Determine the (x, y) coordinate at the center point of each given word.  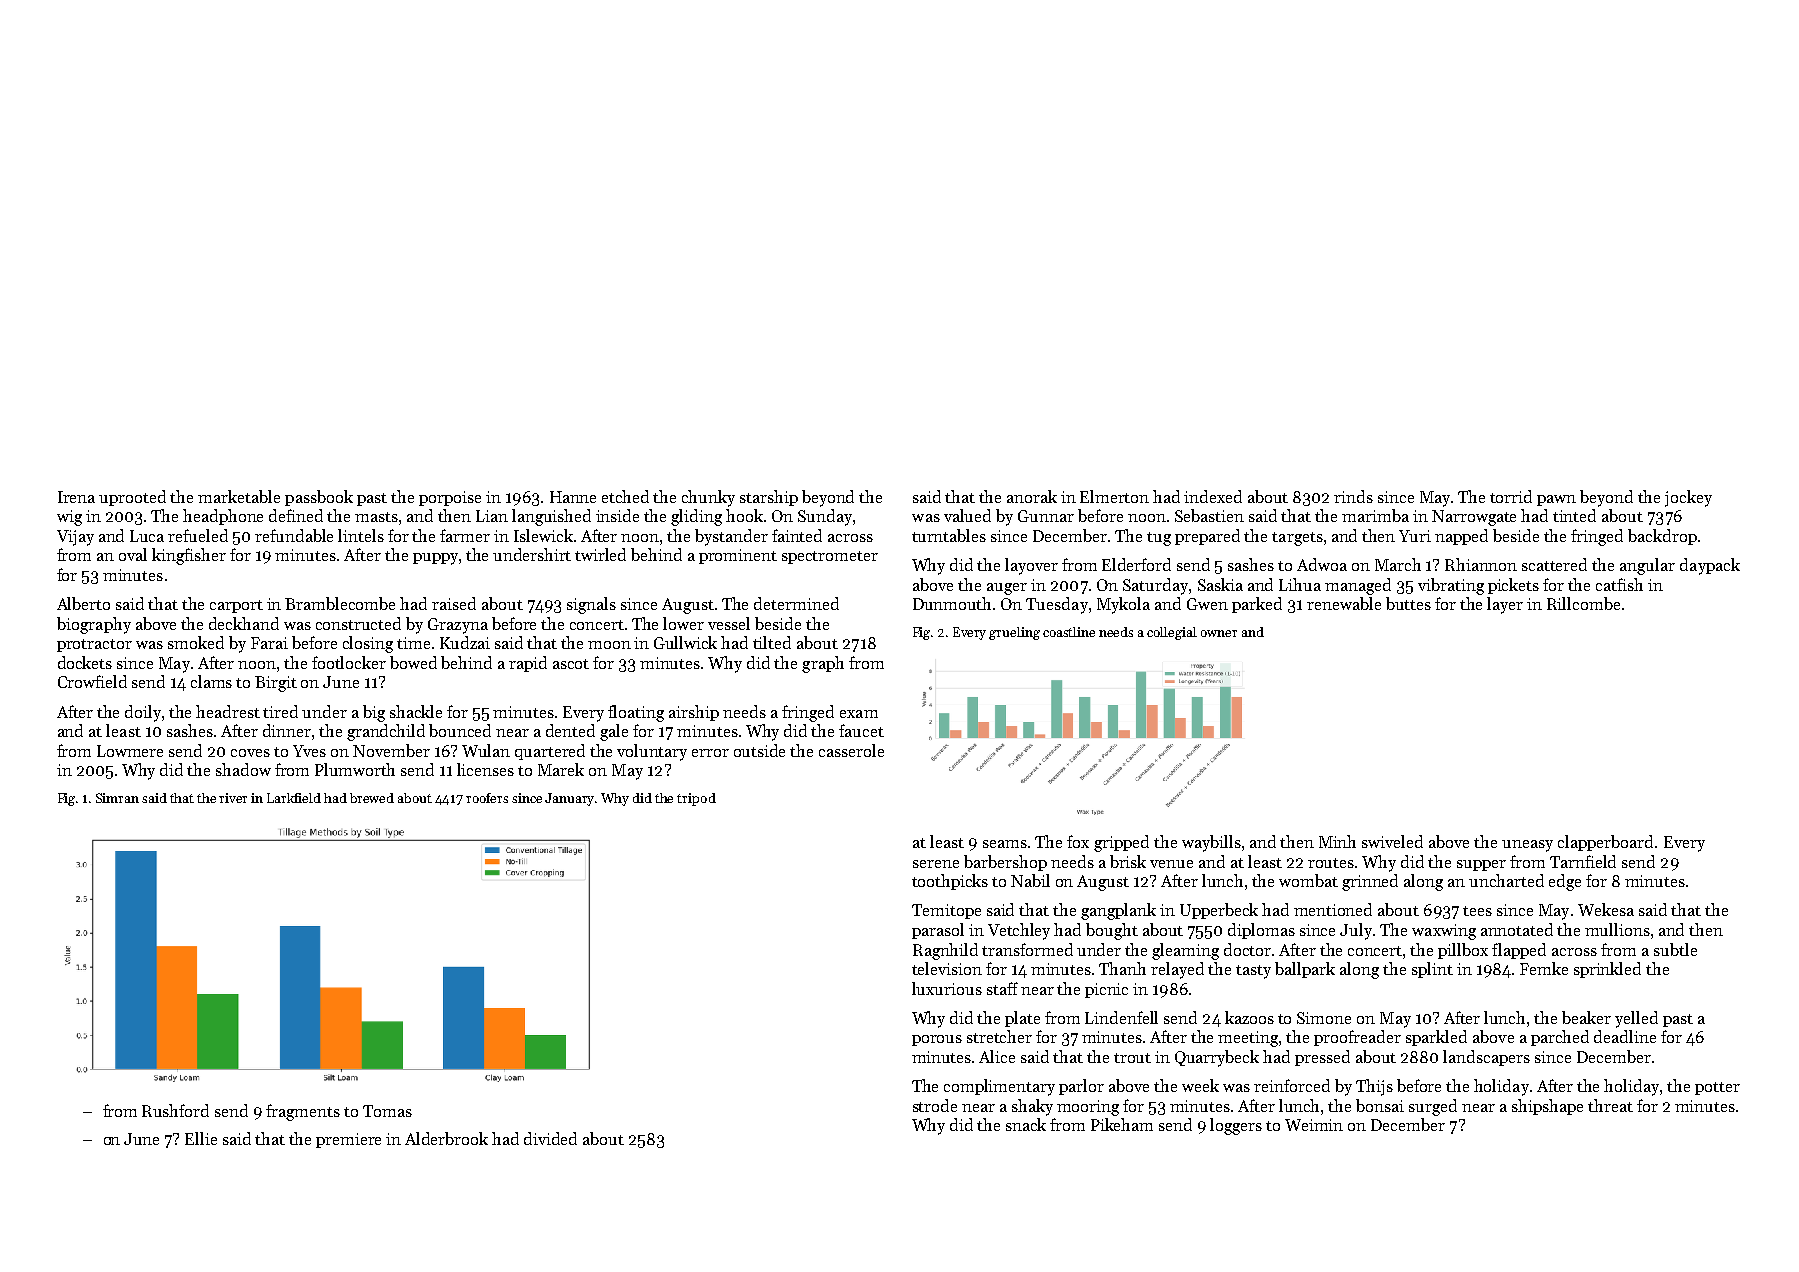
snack (1026, 1124)
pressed (1322, 1058)
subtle (1675, 949)
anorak (1032, 496)
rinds (1353, 496)
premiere (348, 1140)
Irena (76, 497)
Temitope (946, 911)
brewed (372, 798)
